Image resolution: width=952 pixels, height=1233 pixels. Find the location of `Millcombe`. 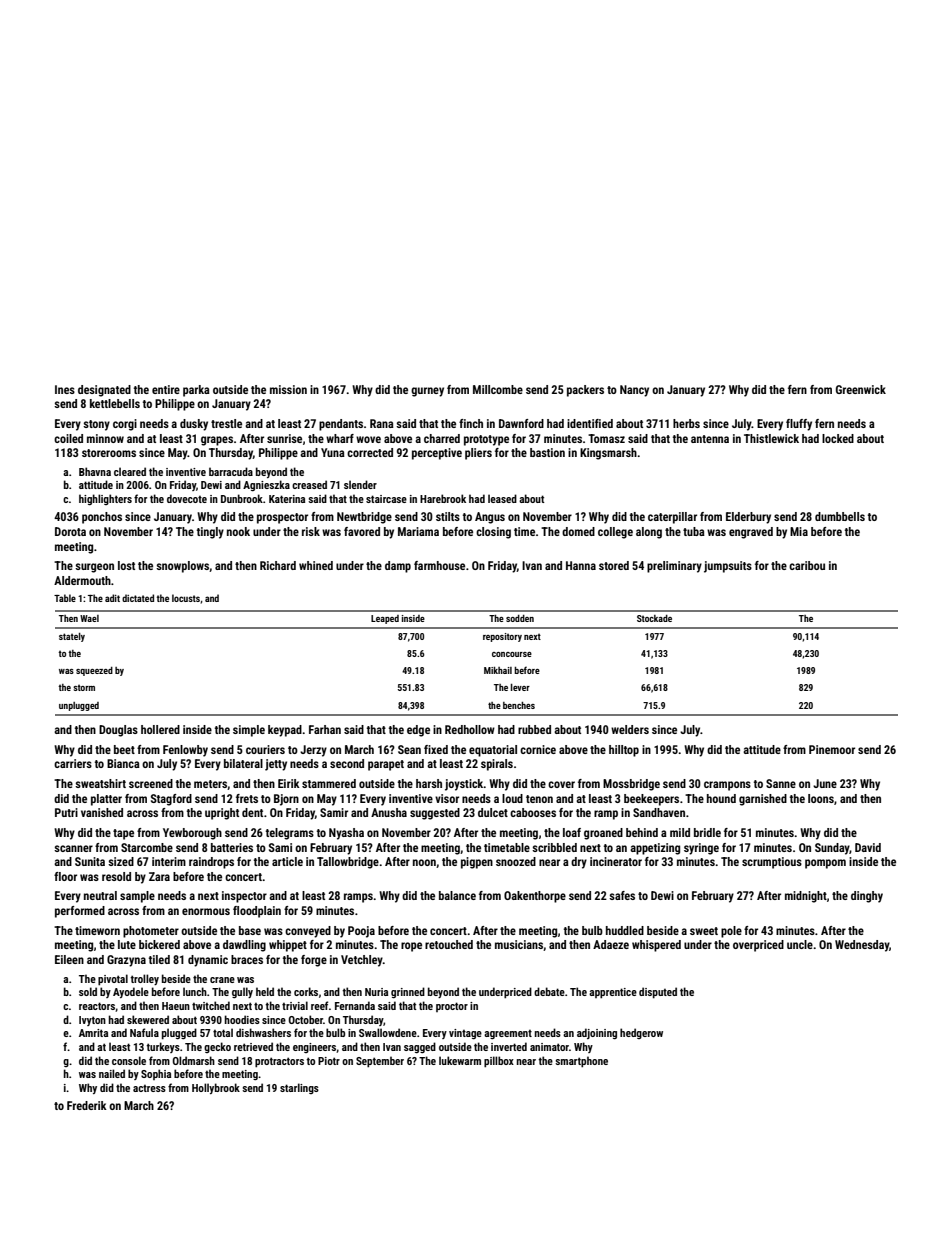

Millcombe is located at coordinates (498, 389).
